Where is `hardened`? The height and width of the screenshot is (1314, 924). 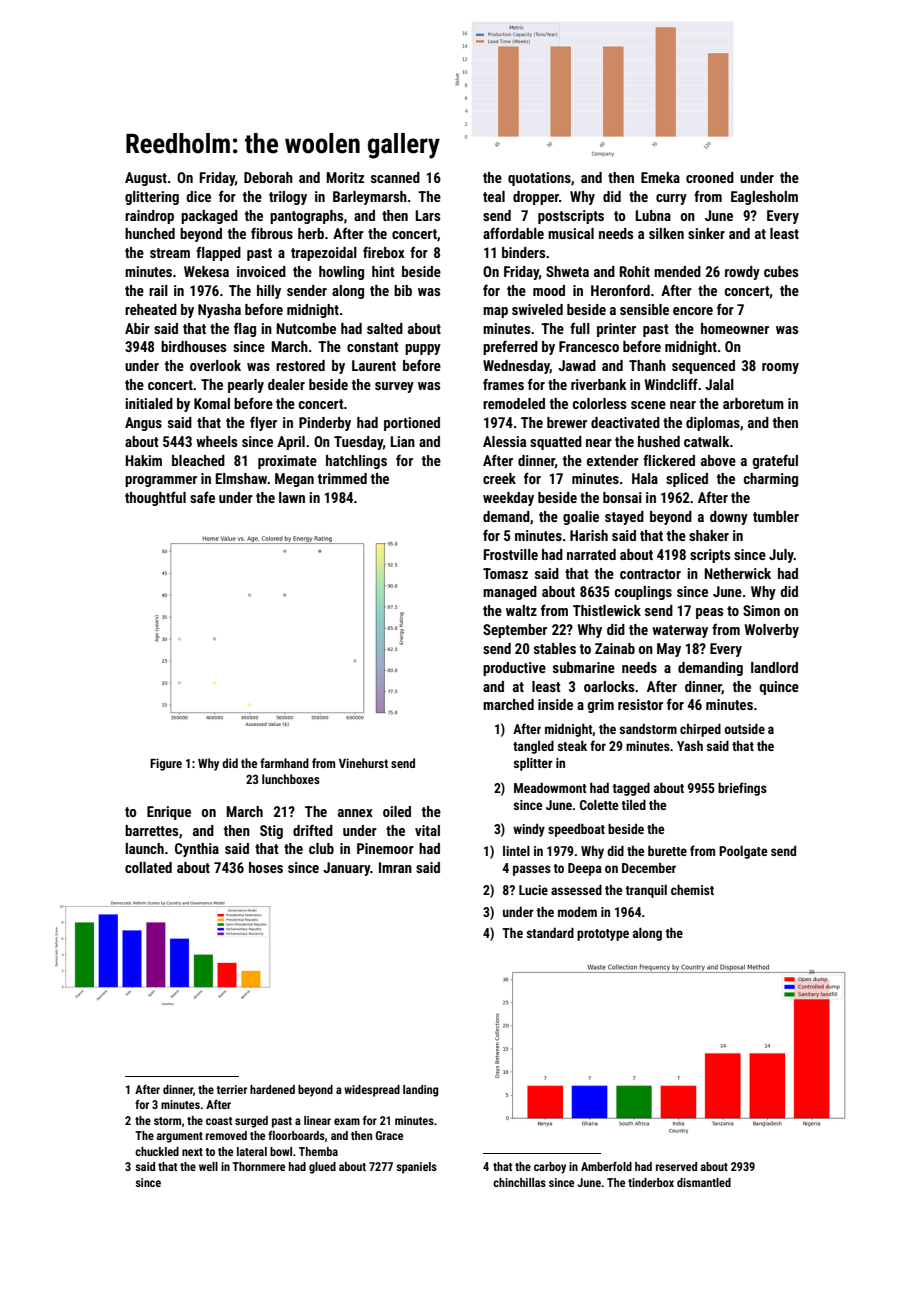
hardened is located at coordinates (272, 1089).
